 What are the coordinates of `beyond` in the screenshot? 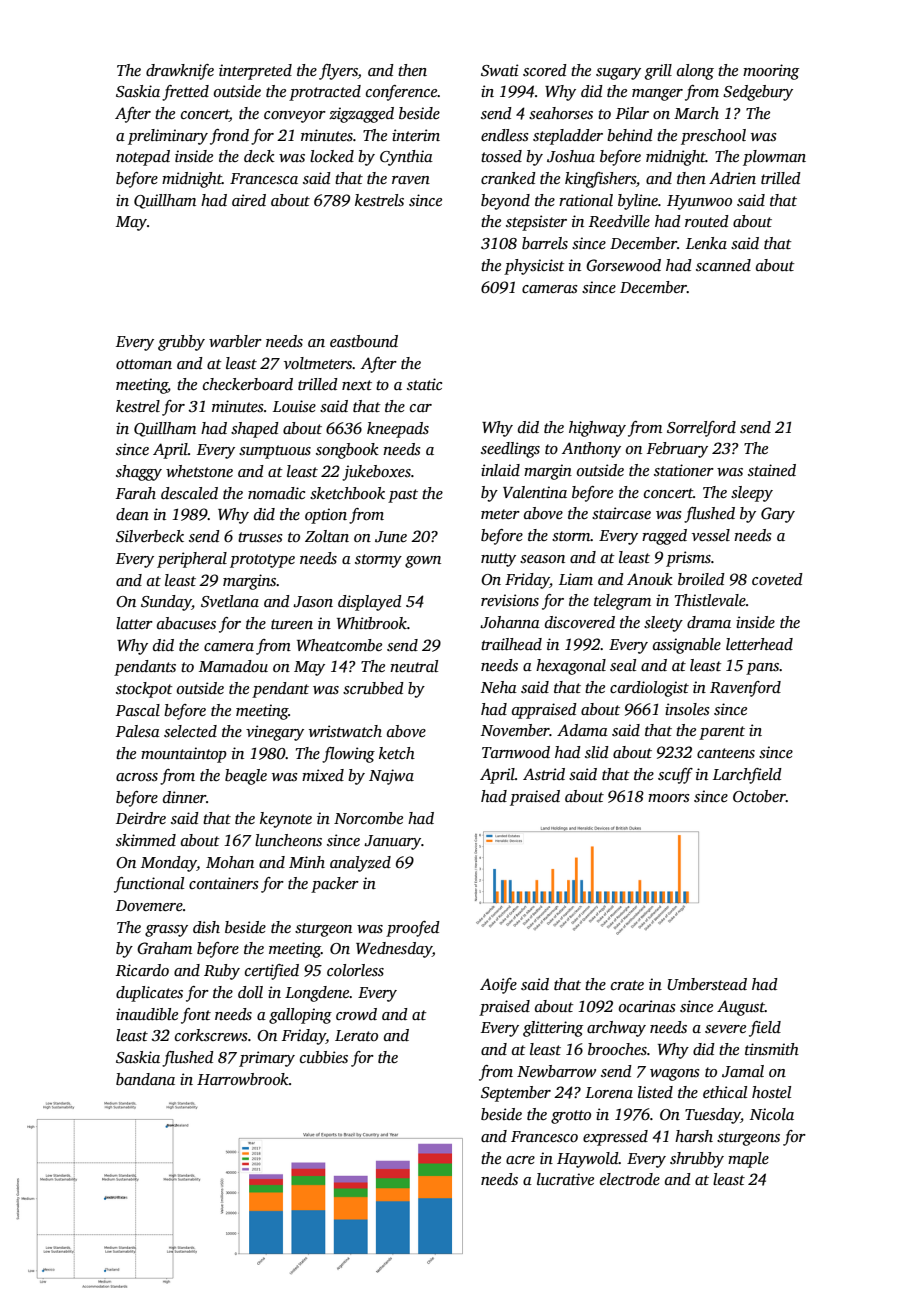 It's located at (505, 202).
